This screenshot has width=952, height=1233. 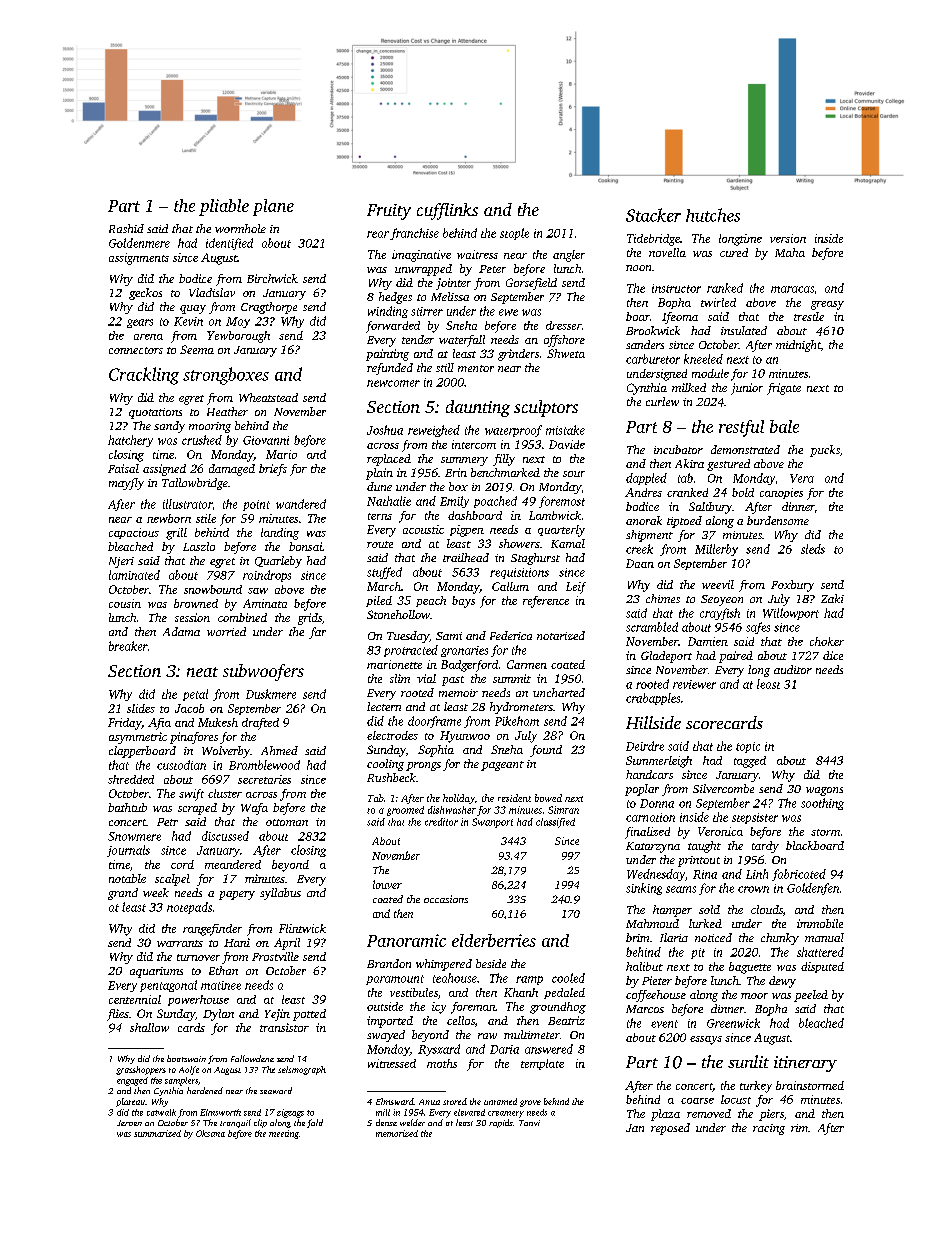 I want to click on piled, so click(x=379, y=601).
